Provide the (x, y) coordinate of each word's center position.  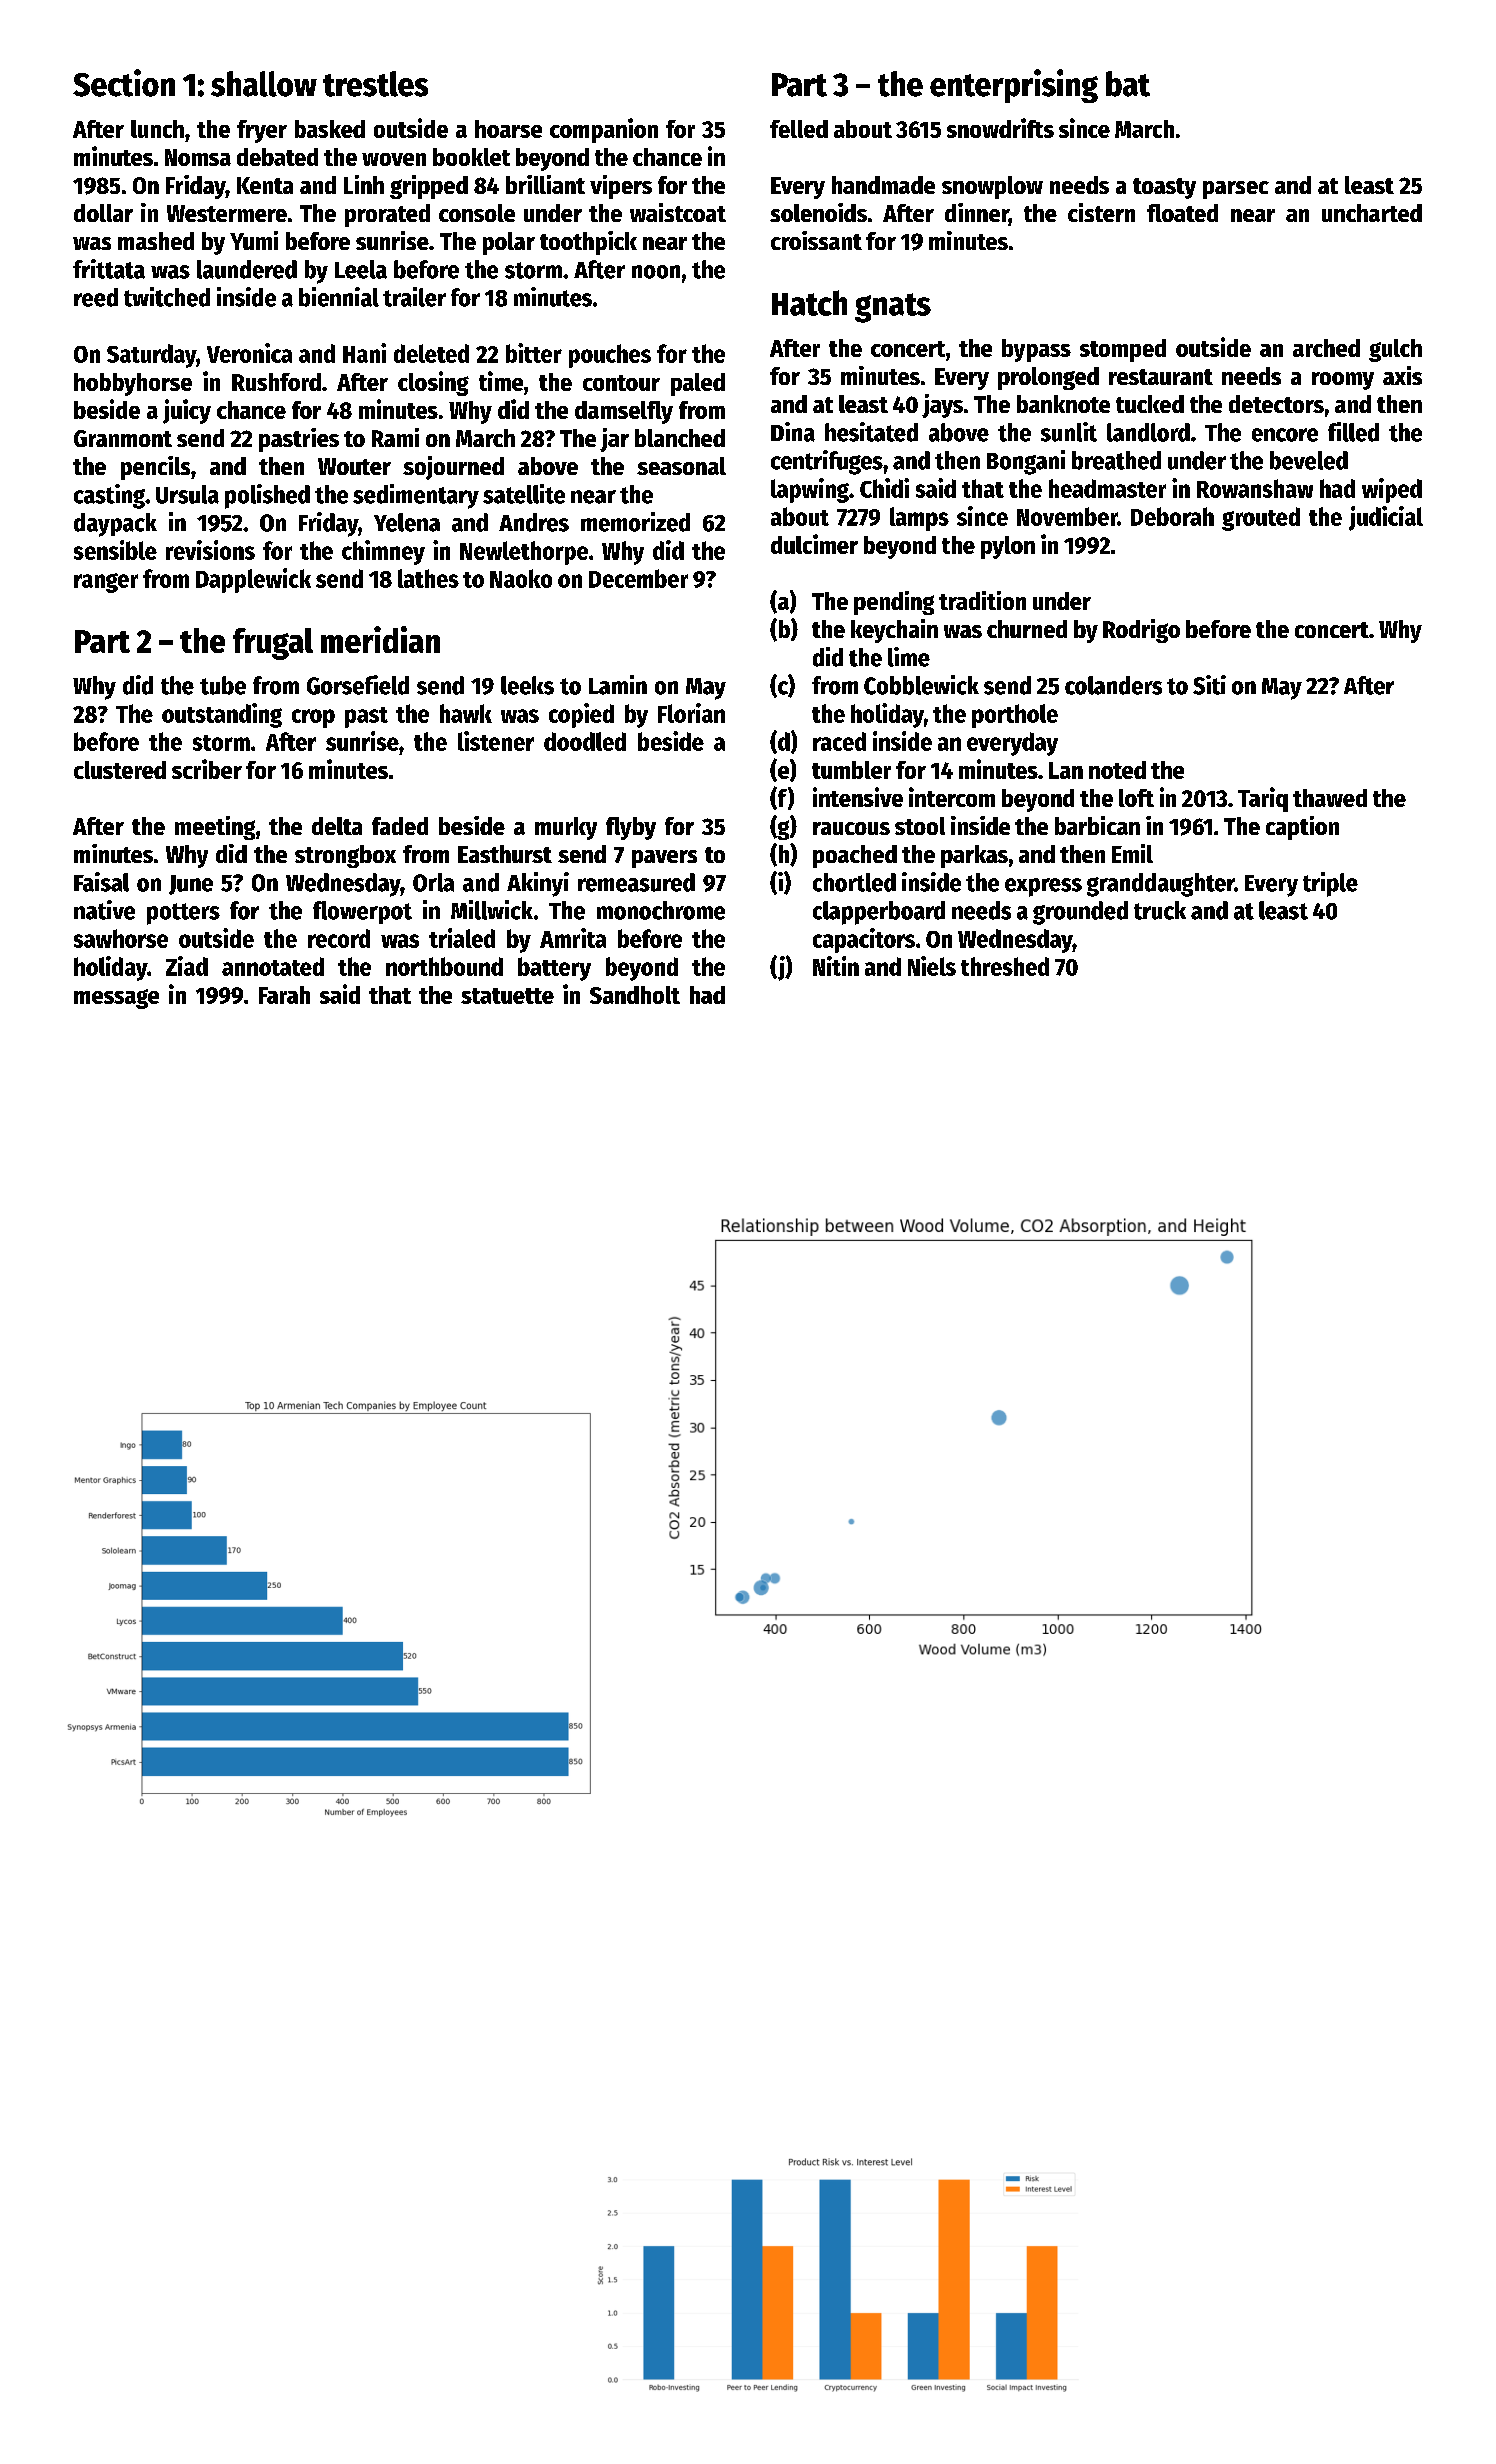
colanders (1113, 685)
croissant (816, 240)
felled (799, 129)
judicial (1386, 518)
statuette (507, 996)
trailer (414, 297)
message (116, 999)
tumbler (851, 770)
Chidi (884, 488)
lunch (157, 129)
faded (400, 826)
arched (1326, 348)
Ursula (187, 494)
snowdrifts (1000, 128)
